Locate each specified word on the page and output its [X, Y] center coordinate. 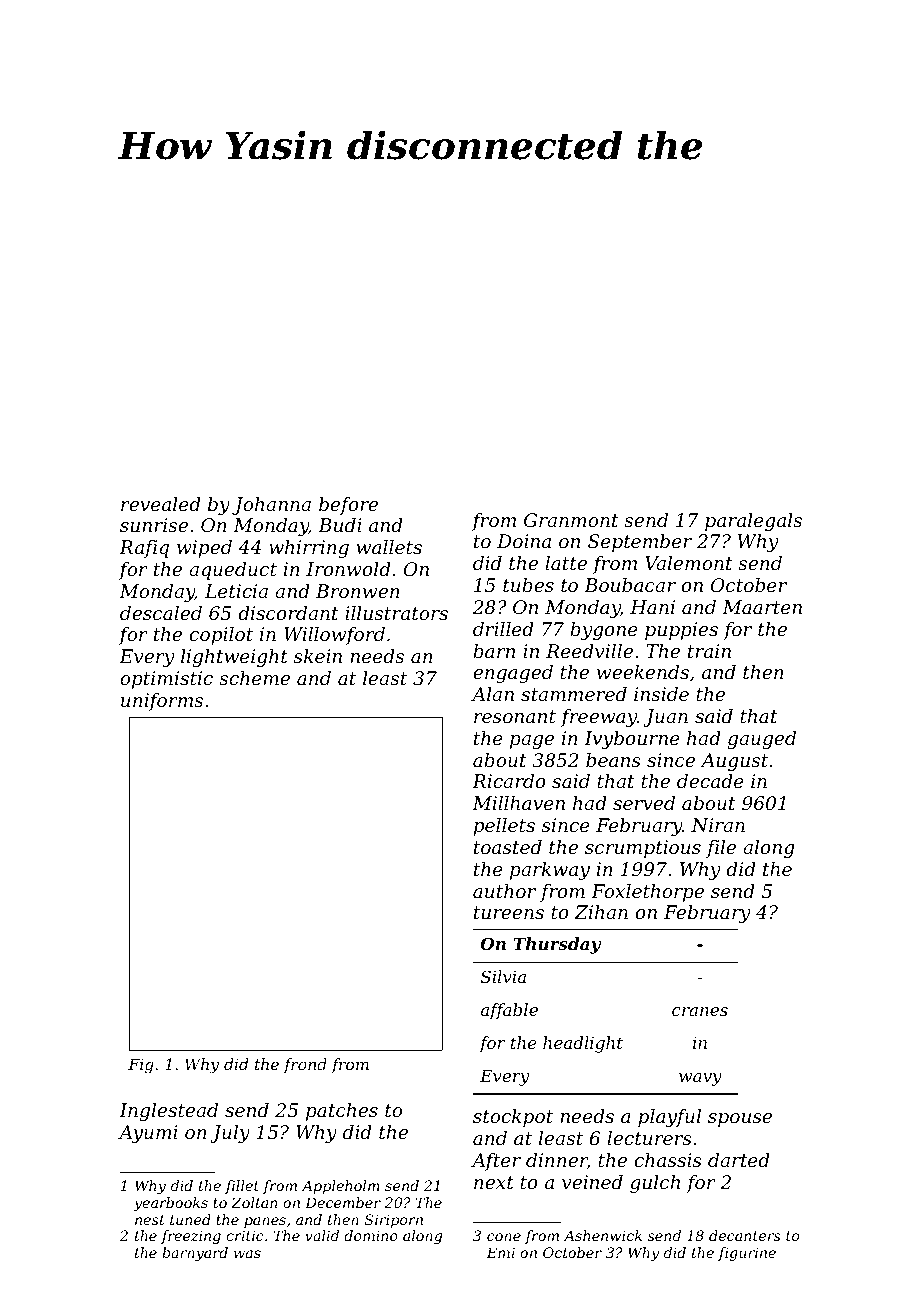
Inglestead [168, 1112]
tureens [509, 912]
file [721, 849]
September [640, 543]
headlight [583, 1044]
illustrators [396, 613]
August [734, 762]
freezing [191, 1237]
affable [509, 1011]
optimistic [166, 680]
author [504, 891]
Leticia [236, 591]
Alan [492, 694]
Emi [500, 1252]
